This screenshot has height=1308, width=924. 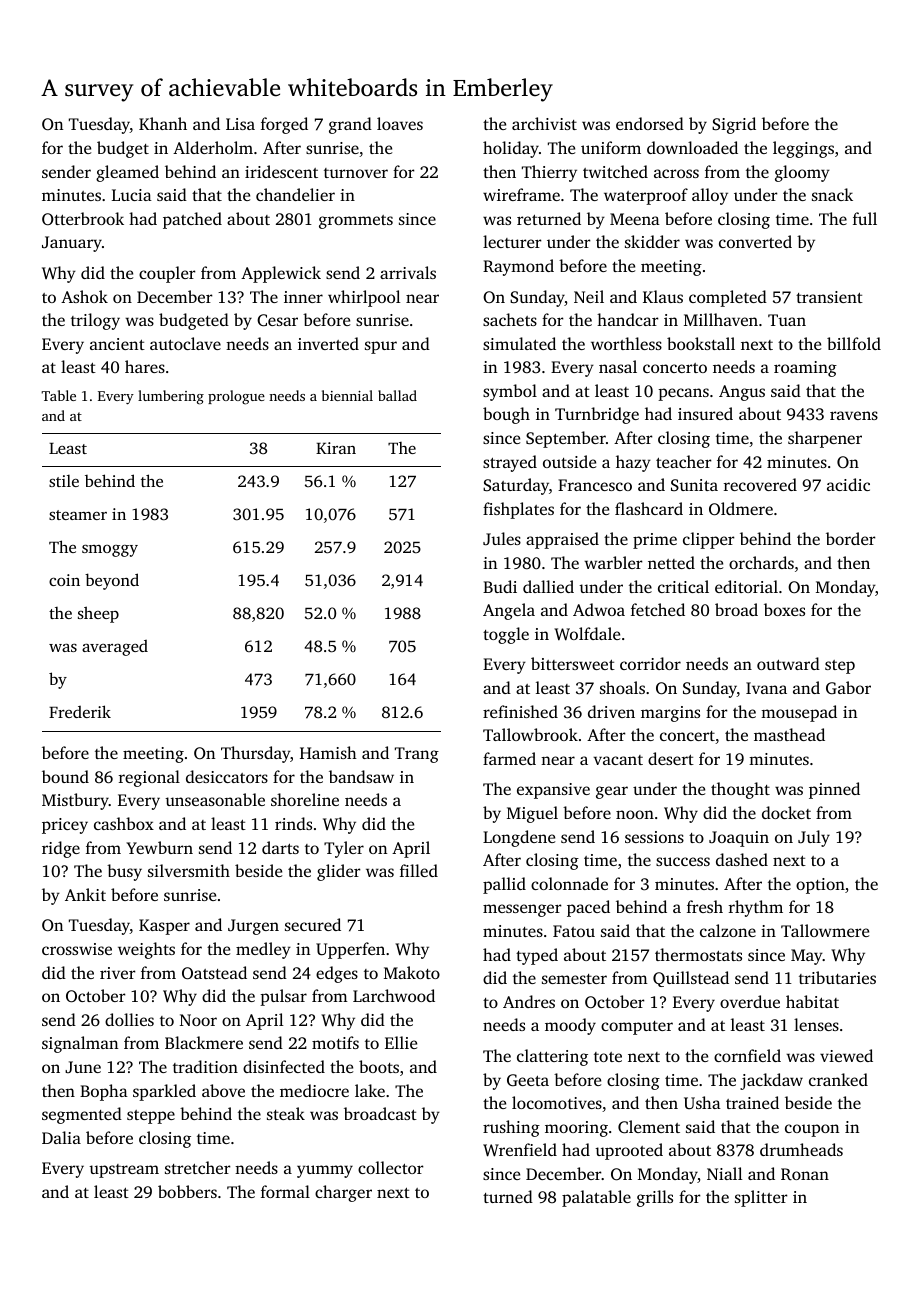 I want to click on acidic, so click(x=848, y=484).
